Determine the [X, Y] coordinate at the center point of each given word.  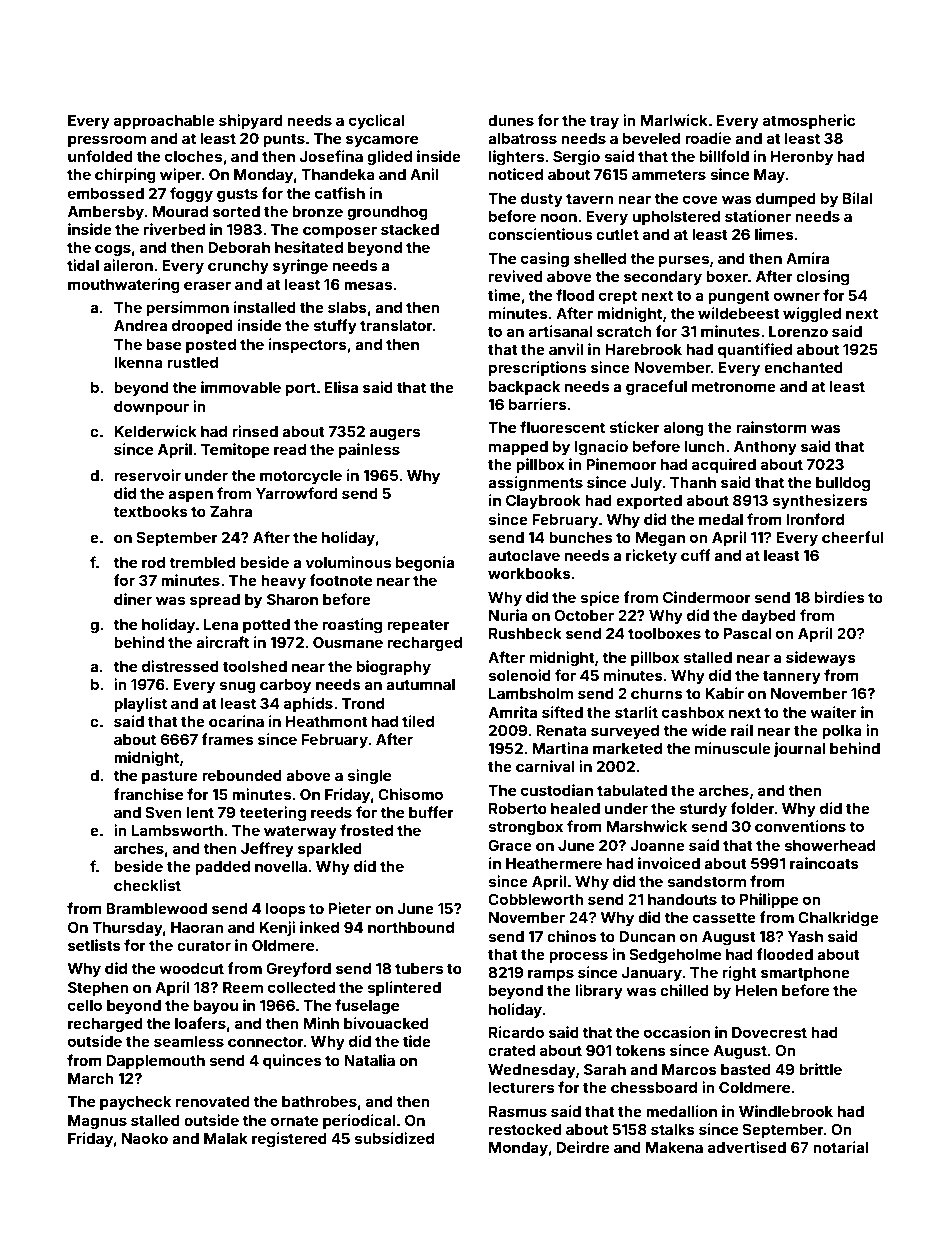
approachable [164, 122]
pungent [739, 297]
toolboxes [664, 633]
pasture [170, 777]
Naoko [145, 1138]
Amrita [512, 712]
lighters [516, 158]
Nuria [508, 615]
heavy [283, 582]
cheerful [853, 537]
